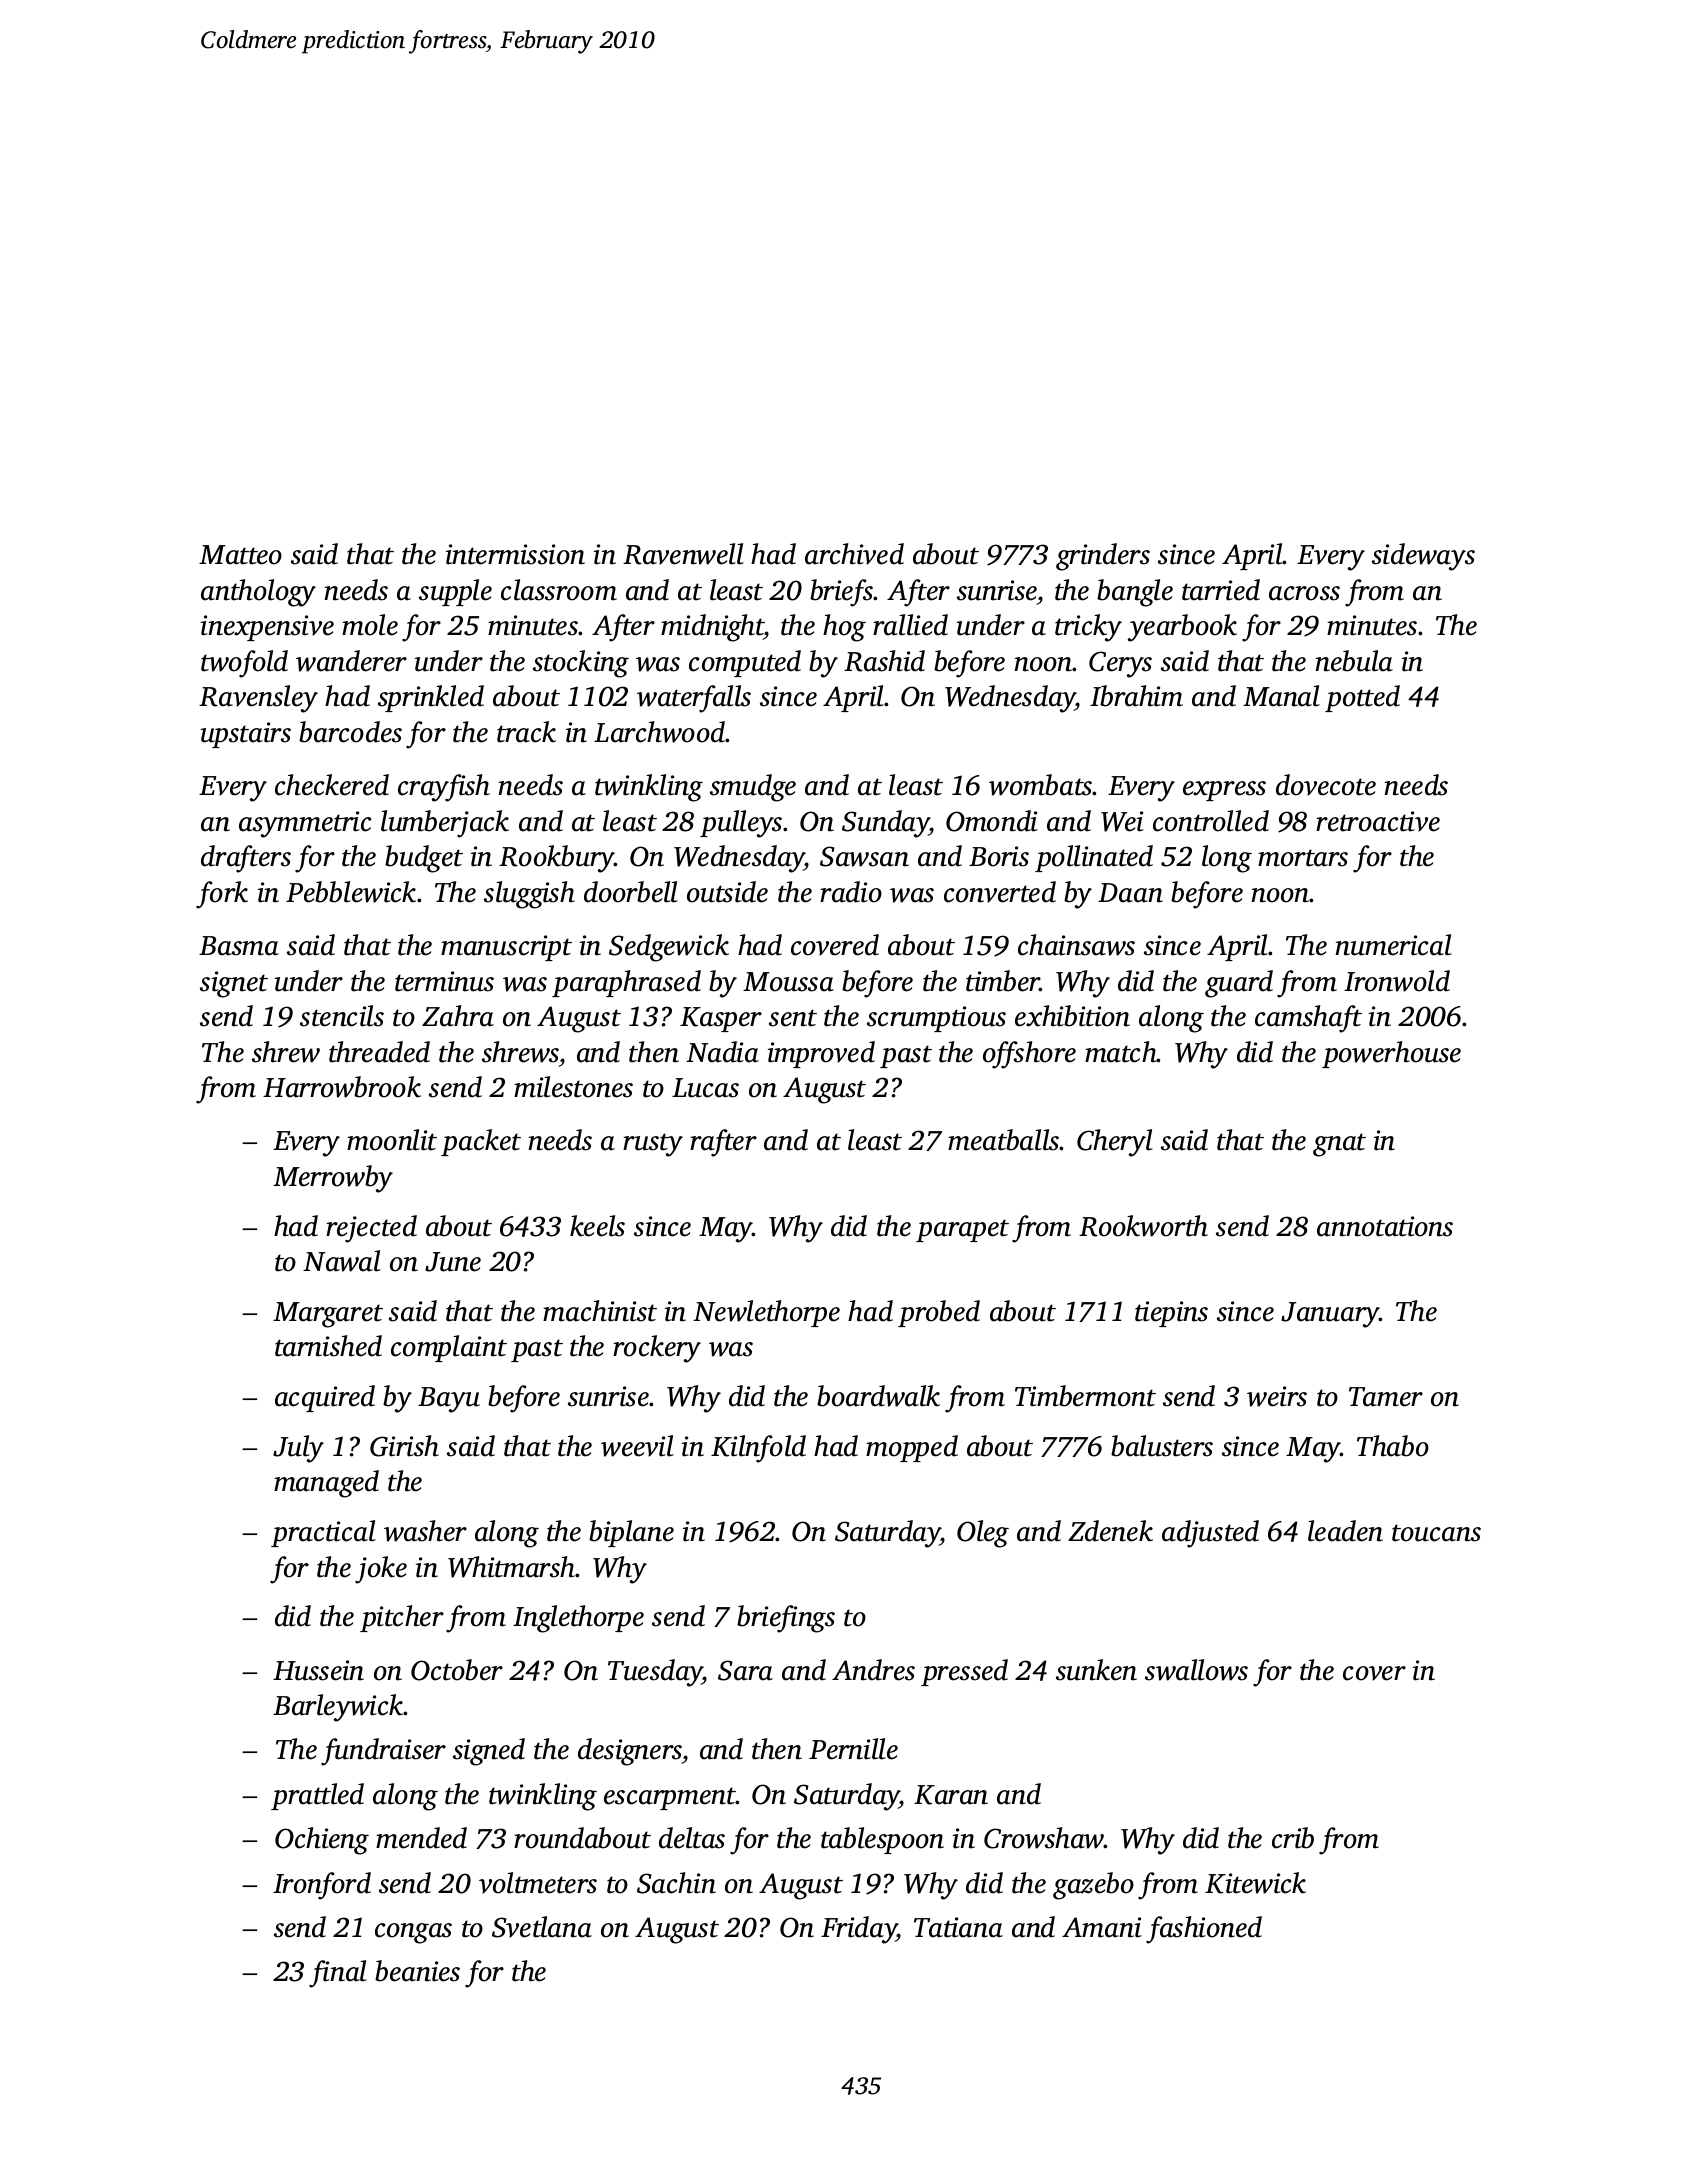 The image size is (1683, 2178). What do you see at coordinates (683, 554) in the document?
I see `Ravenwell` at bounding box center [683, 554].
